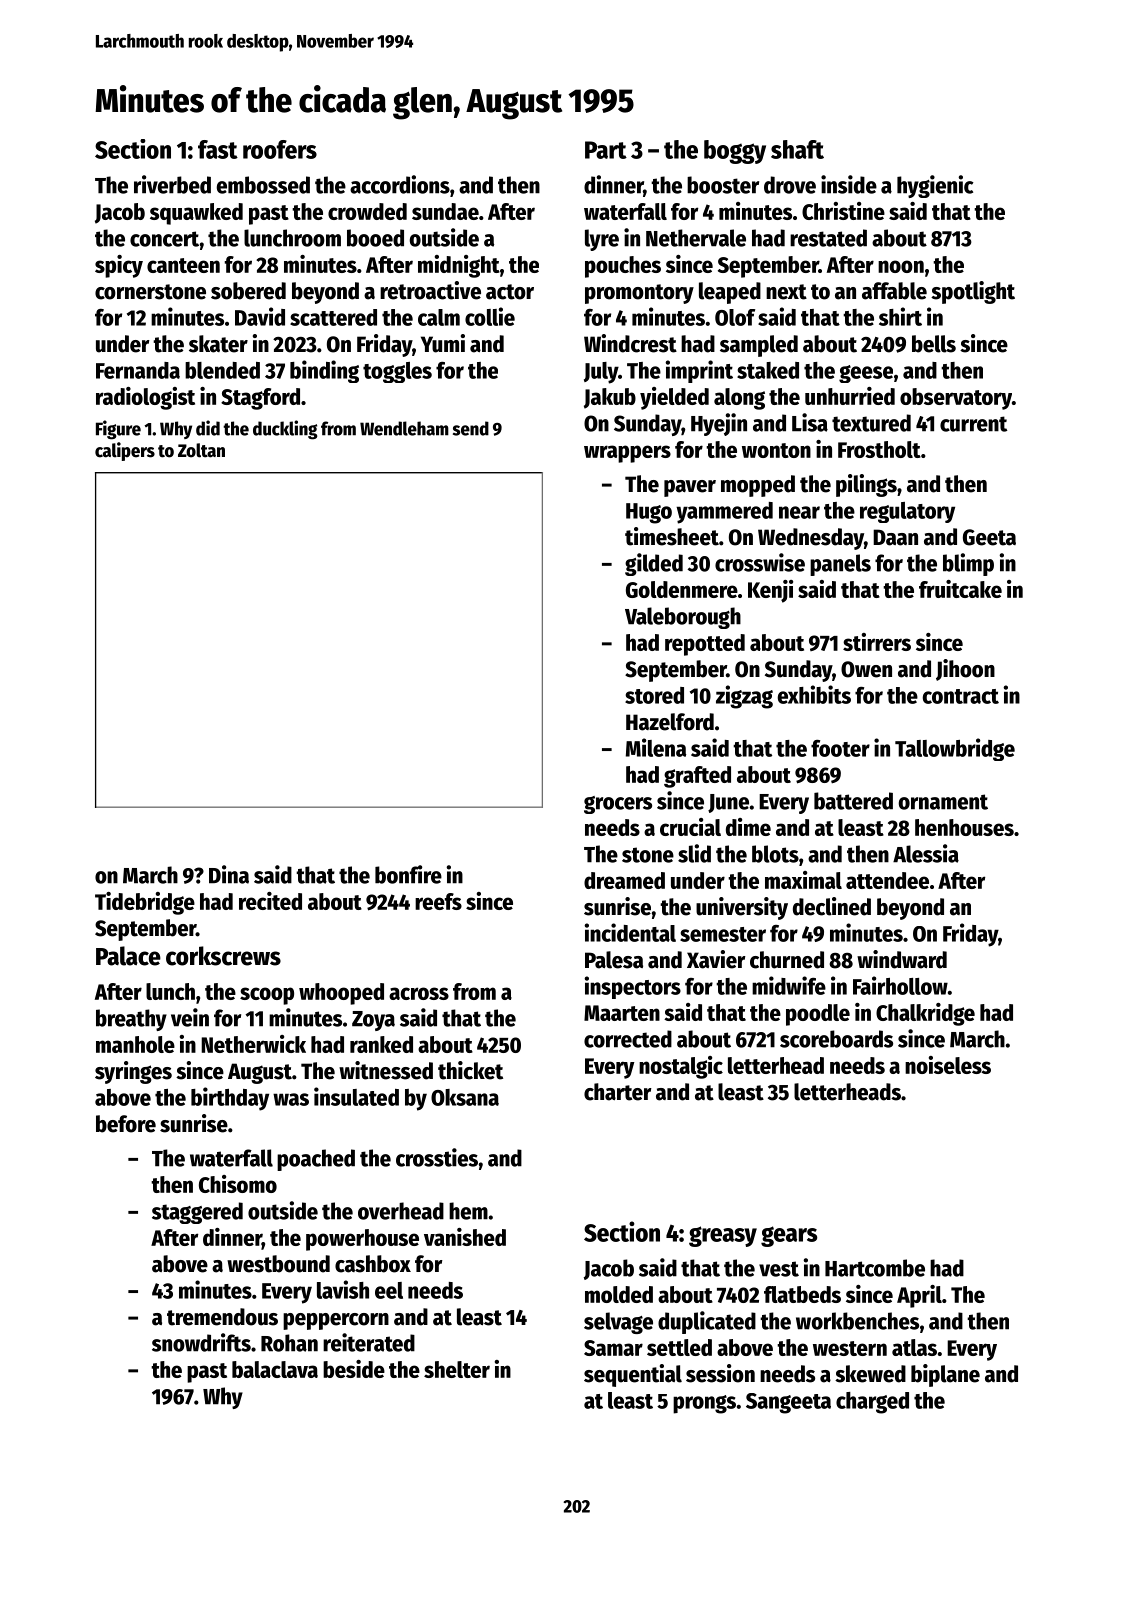 This screenshot has width=1127, height=1601. Describe the element at coordinates (690, 488) in the screenshot. I see `paver` at that location.
